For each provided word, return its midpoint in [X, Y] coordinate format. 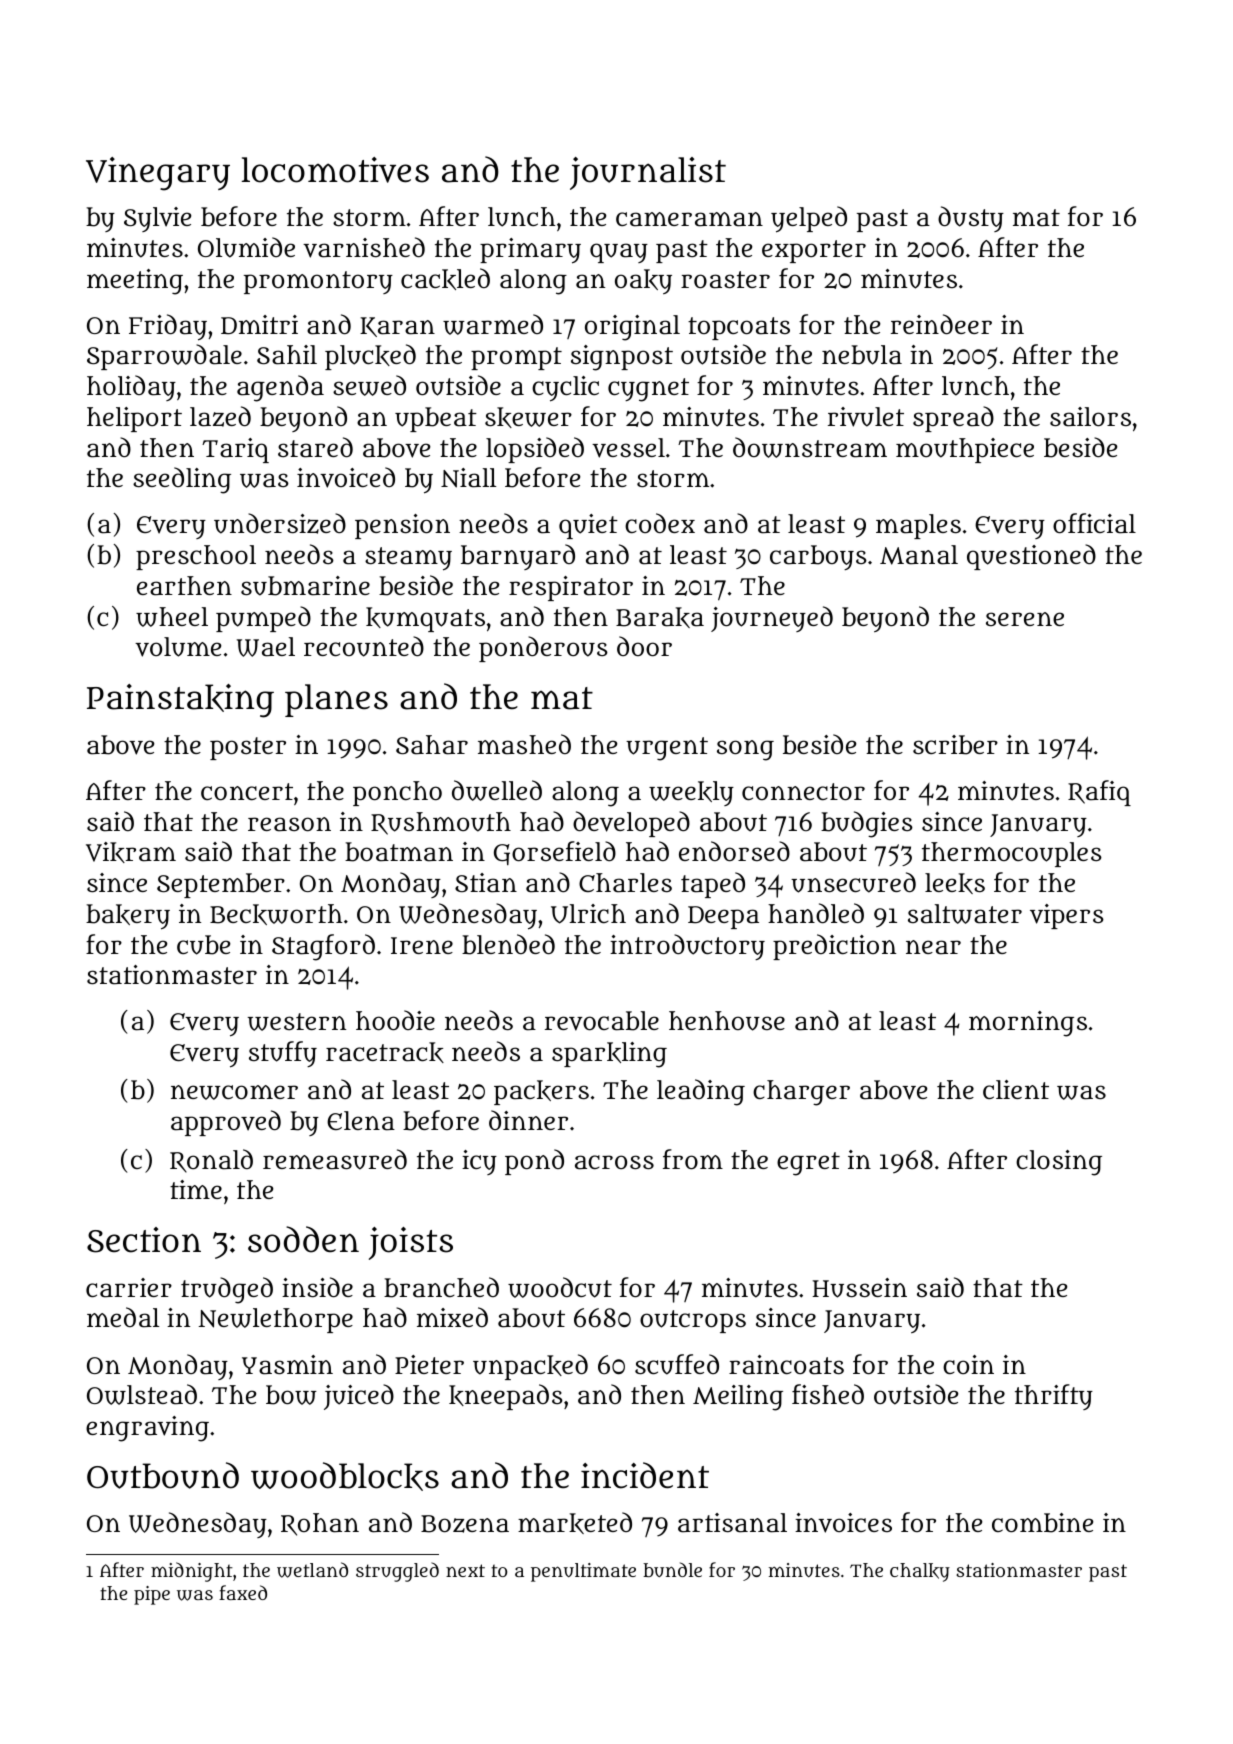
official [1094, 523]
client [1016, 1089]
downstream [810, 447]
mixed [452, 1317]
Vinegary [158, 174]
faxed [243, 1592]
